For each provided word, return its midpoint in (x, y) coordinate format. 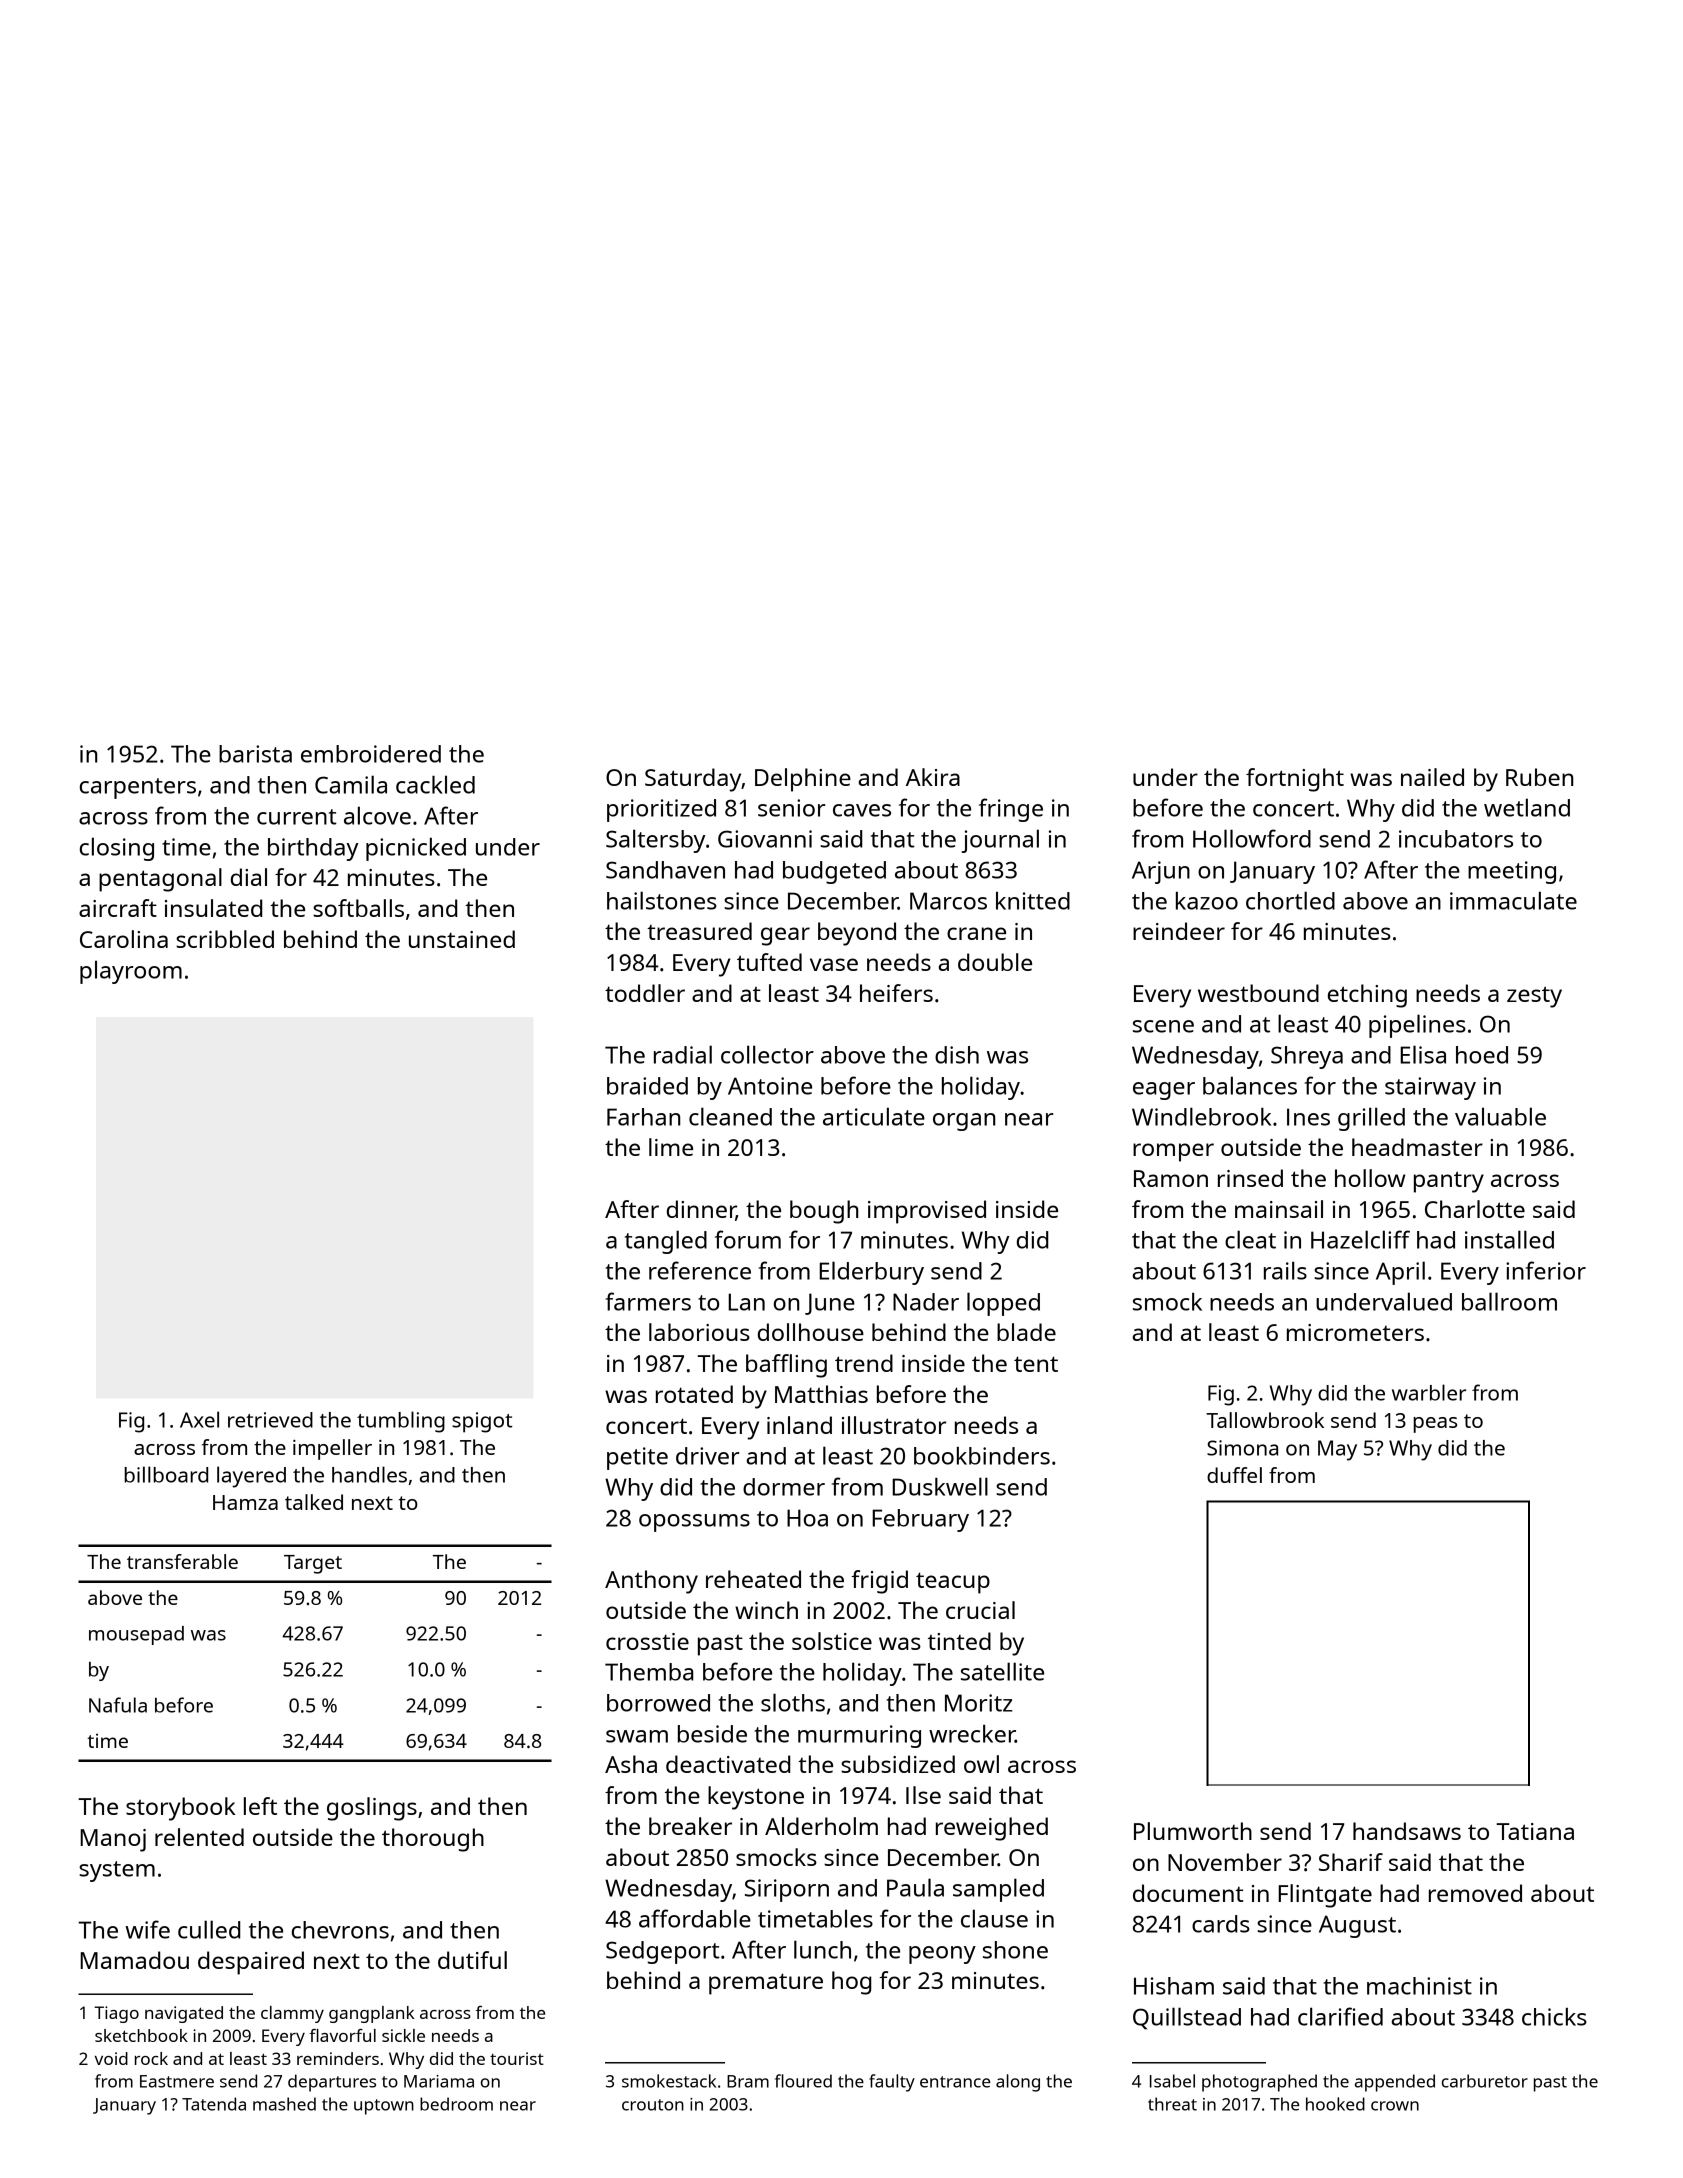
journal (1000, 841)
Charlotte (1475, 1209)
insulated (213, 908)
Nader (926, 1302)
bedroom (456, 2104)
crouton (653, 2105)
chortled (1290, 900)
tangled (666, 1242)
